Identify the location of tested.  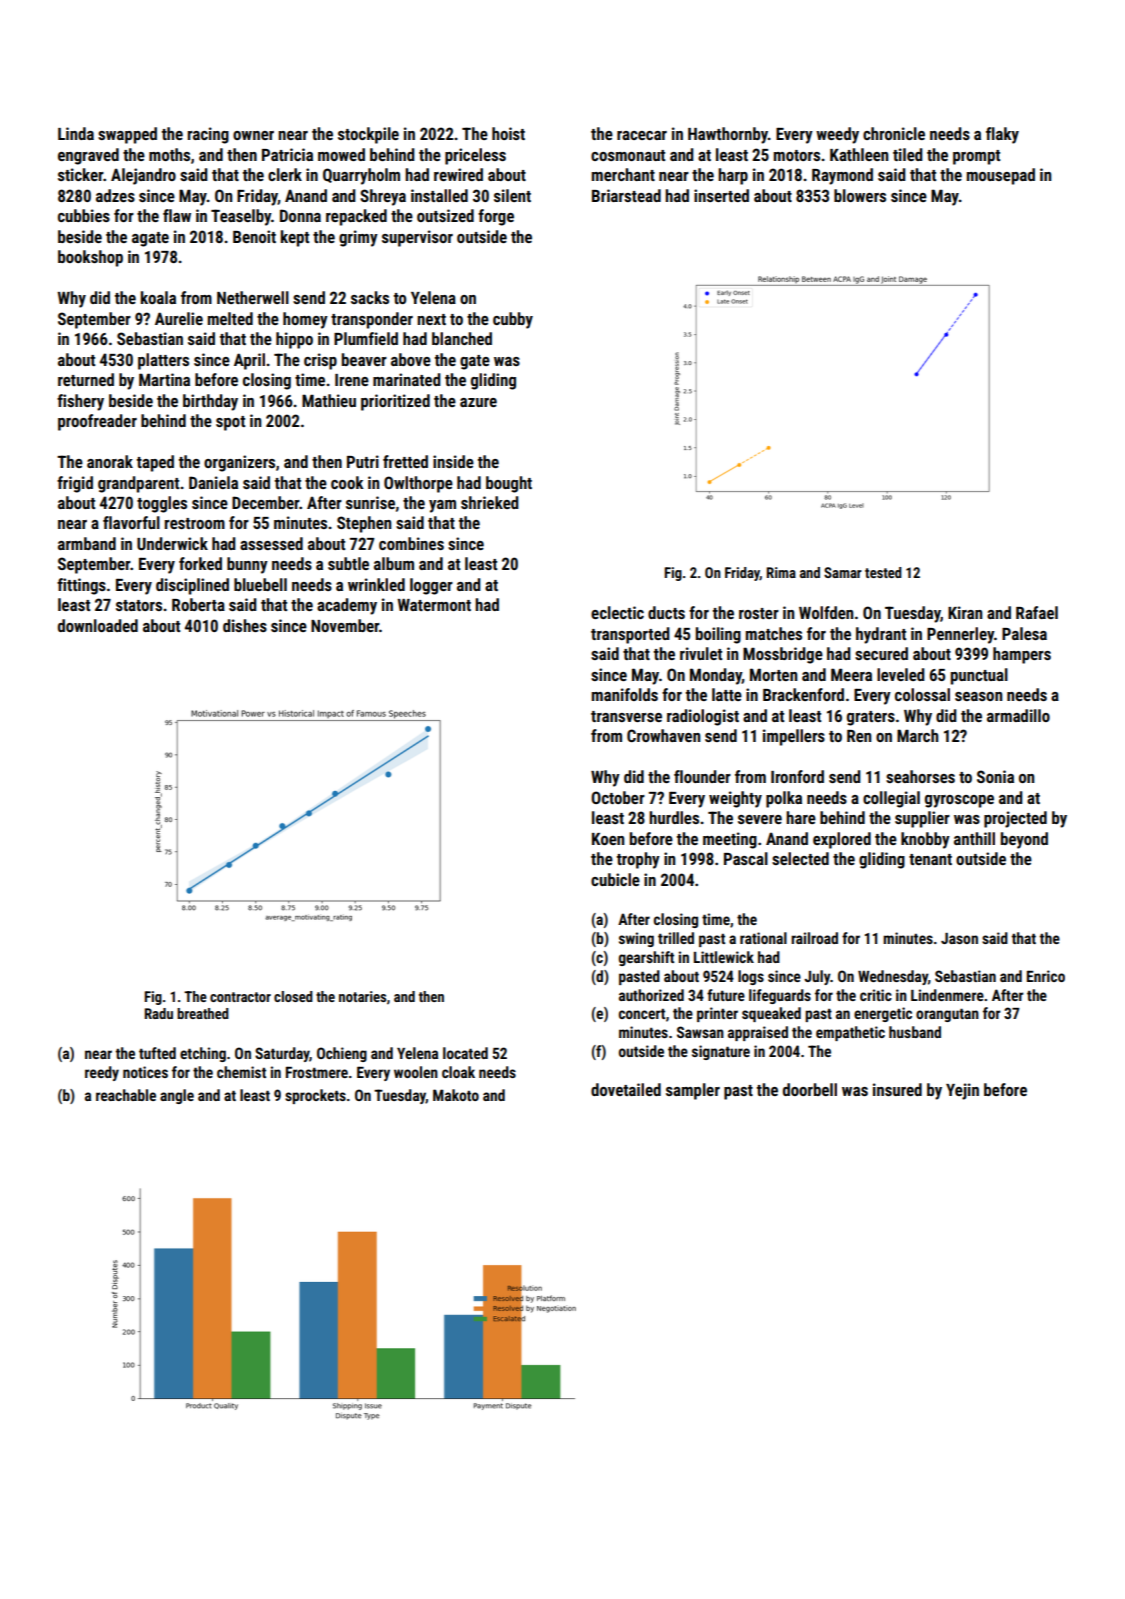
(883, 572).
